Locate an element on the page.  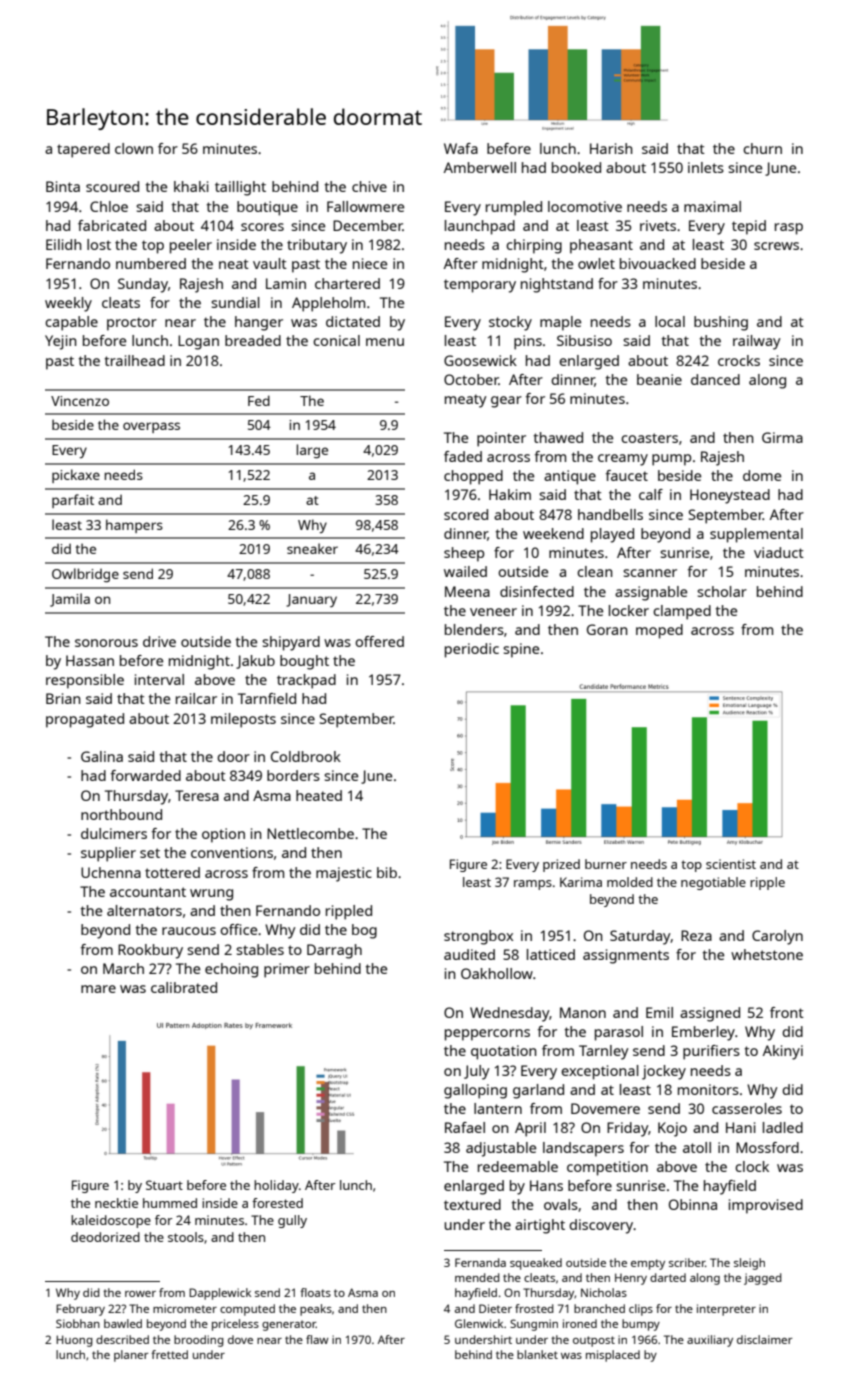
Eilidh is located at coordinates (64, 244).
